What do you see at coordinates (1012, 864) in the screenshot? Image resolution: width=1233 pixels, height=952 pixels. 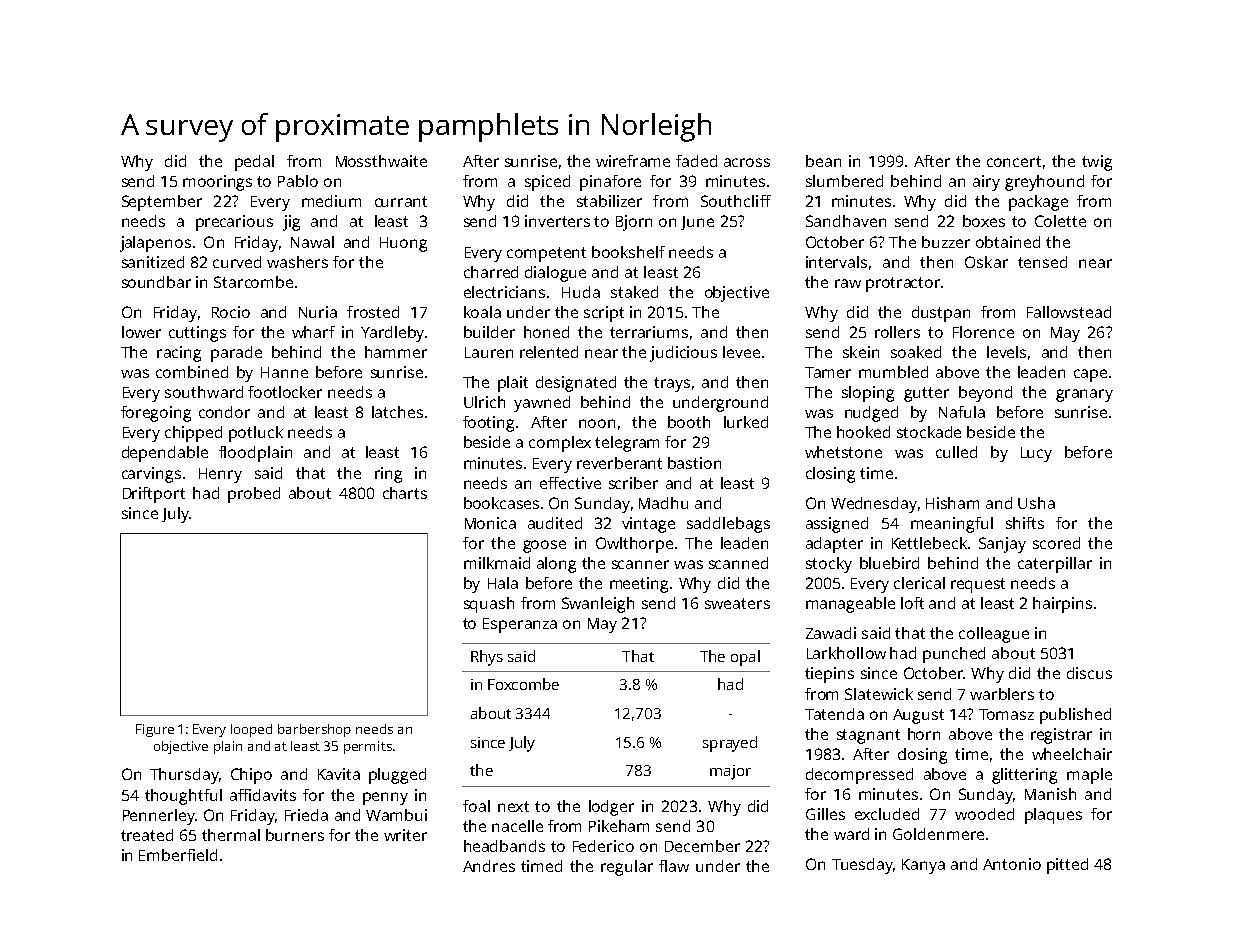 I see `Antonio` at bounding box center [1012, 864].
